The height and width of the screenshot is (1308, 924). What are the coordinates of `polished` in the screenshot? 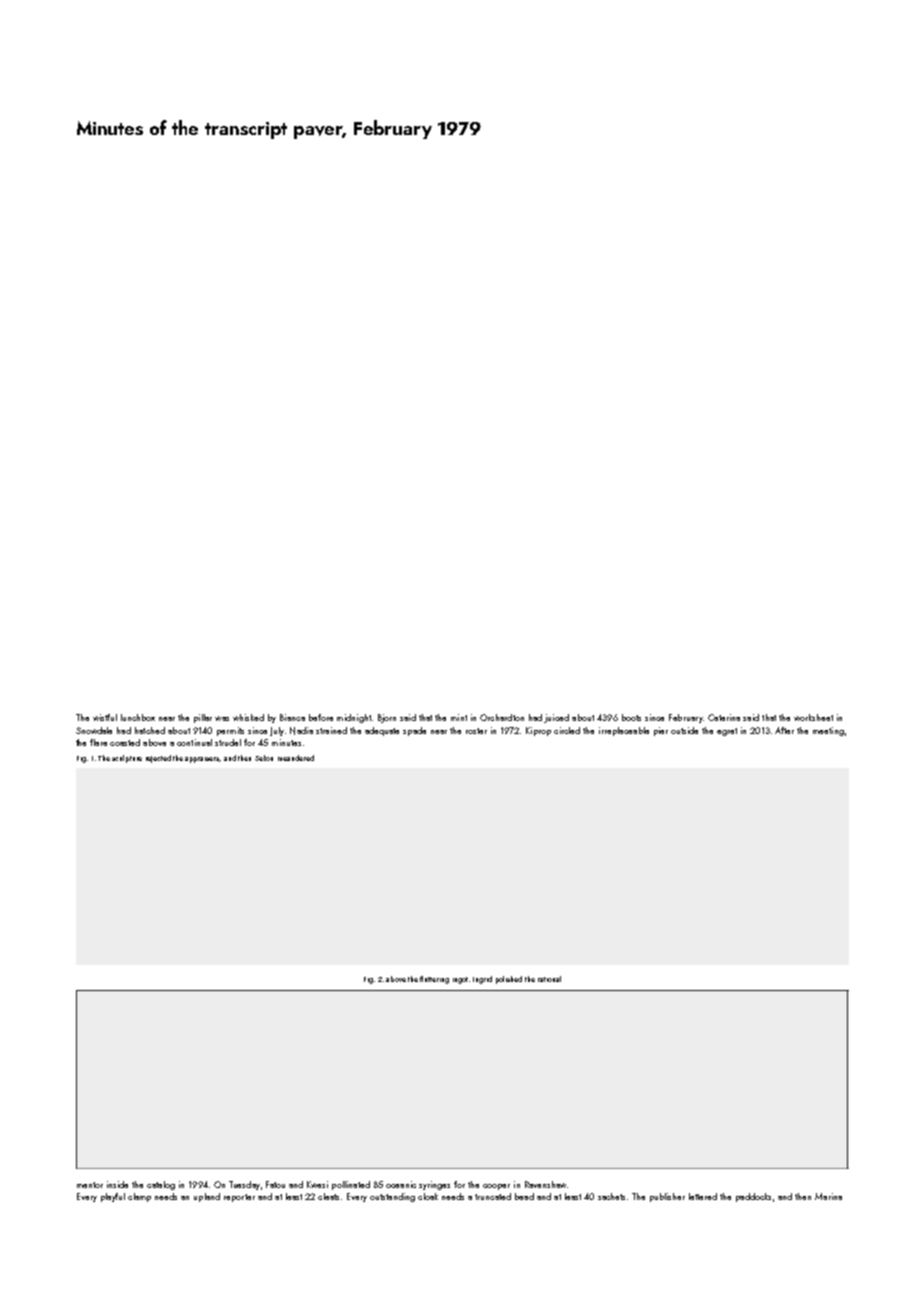 It's located at (509, 980).
